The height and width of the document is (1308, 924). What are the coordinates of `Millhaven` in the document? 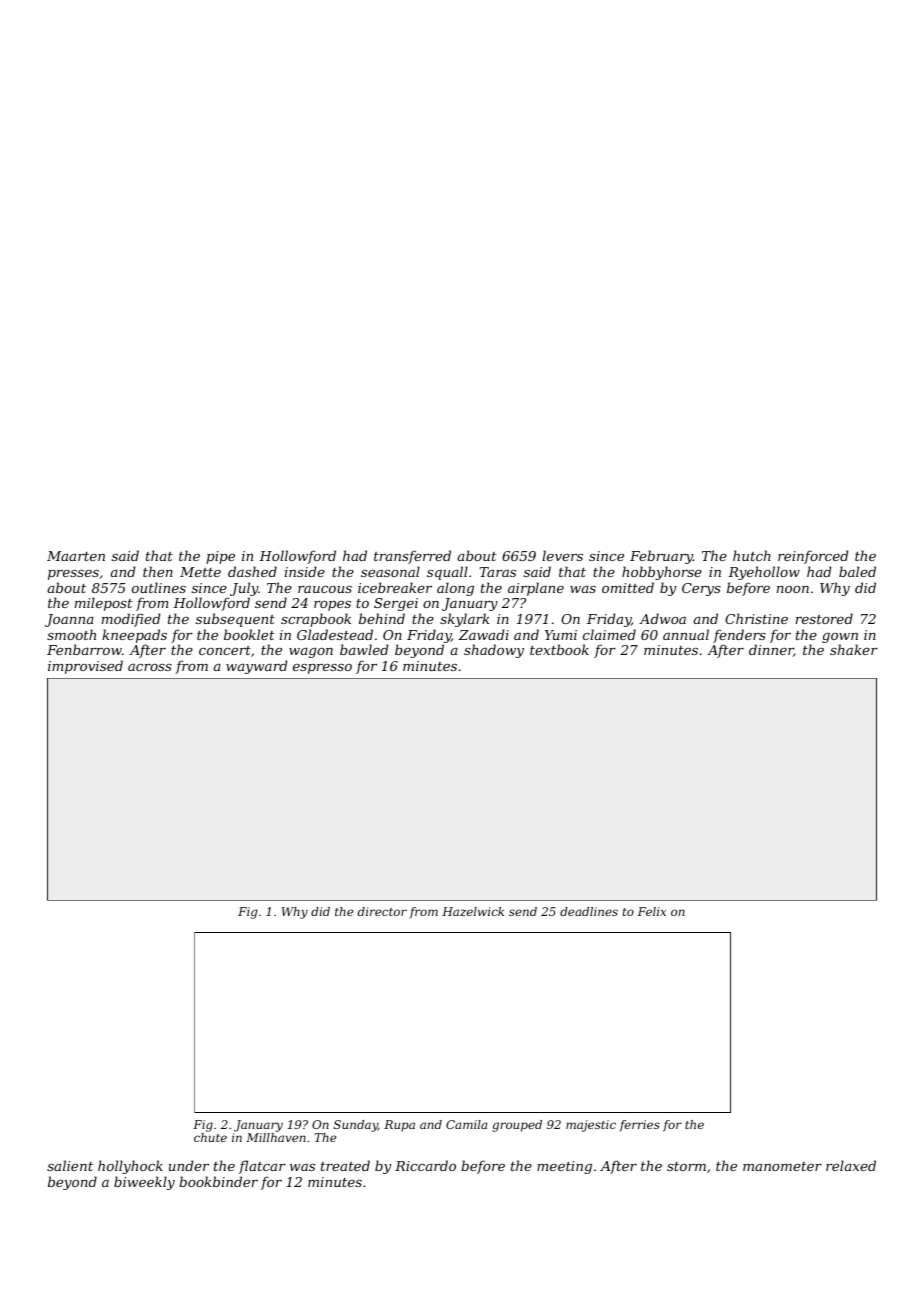 It's located at (276, 1137).
